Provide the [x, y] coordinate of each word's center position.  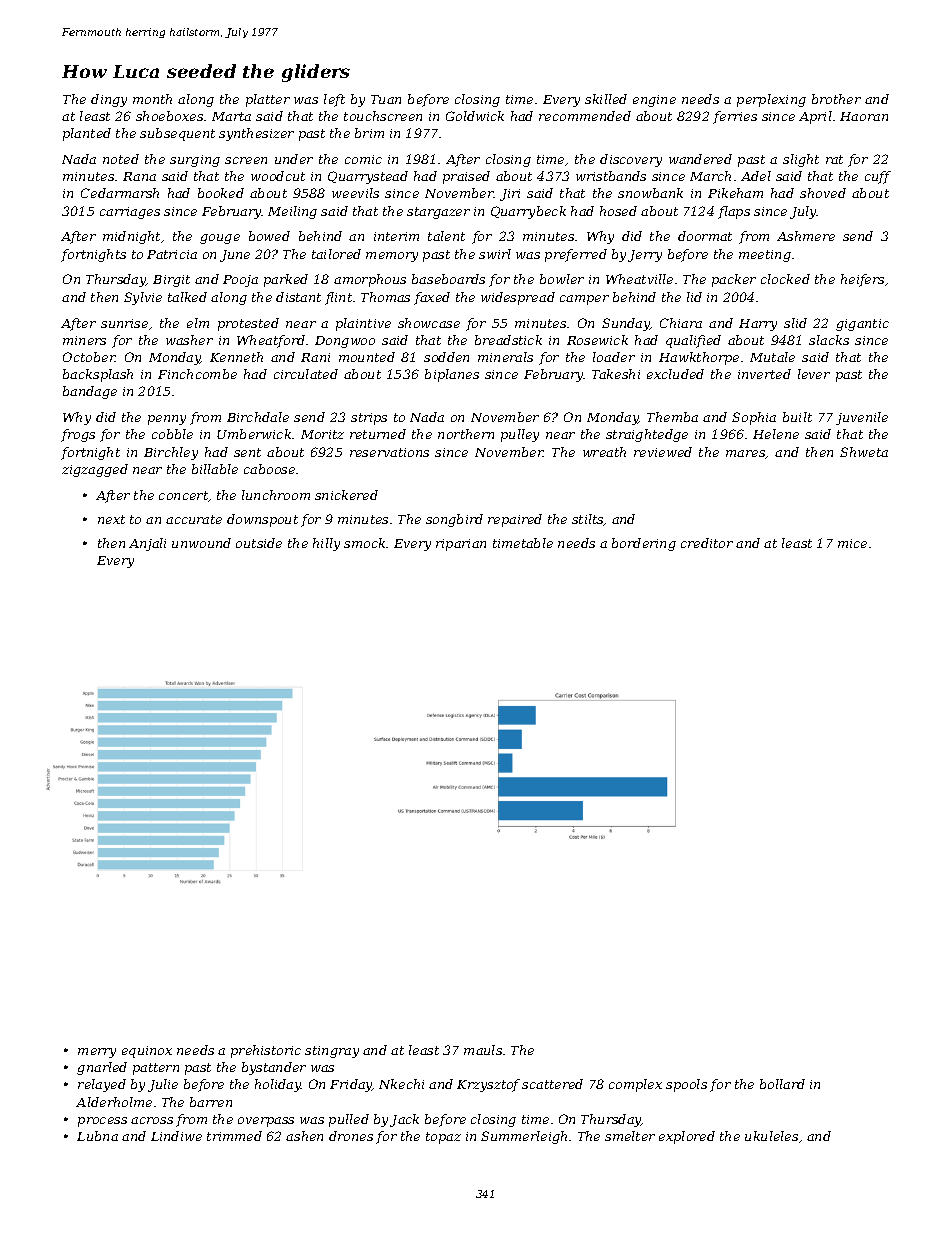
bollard [782, 1084]
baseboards [448, 279]
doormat [705, 236]
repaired [515, 520]
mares [746, 454]
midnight [131, 237]
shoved [823, 193]
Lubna [97, 1136]
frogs [78, 435]
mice [852, 543]
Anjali [147, 544]
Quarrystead [368, 177]
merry [97, 1053]
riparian [461, 545]
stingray [332, 1052]
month [152, 99]
